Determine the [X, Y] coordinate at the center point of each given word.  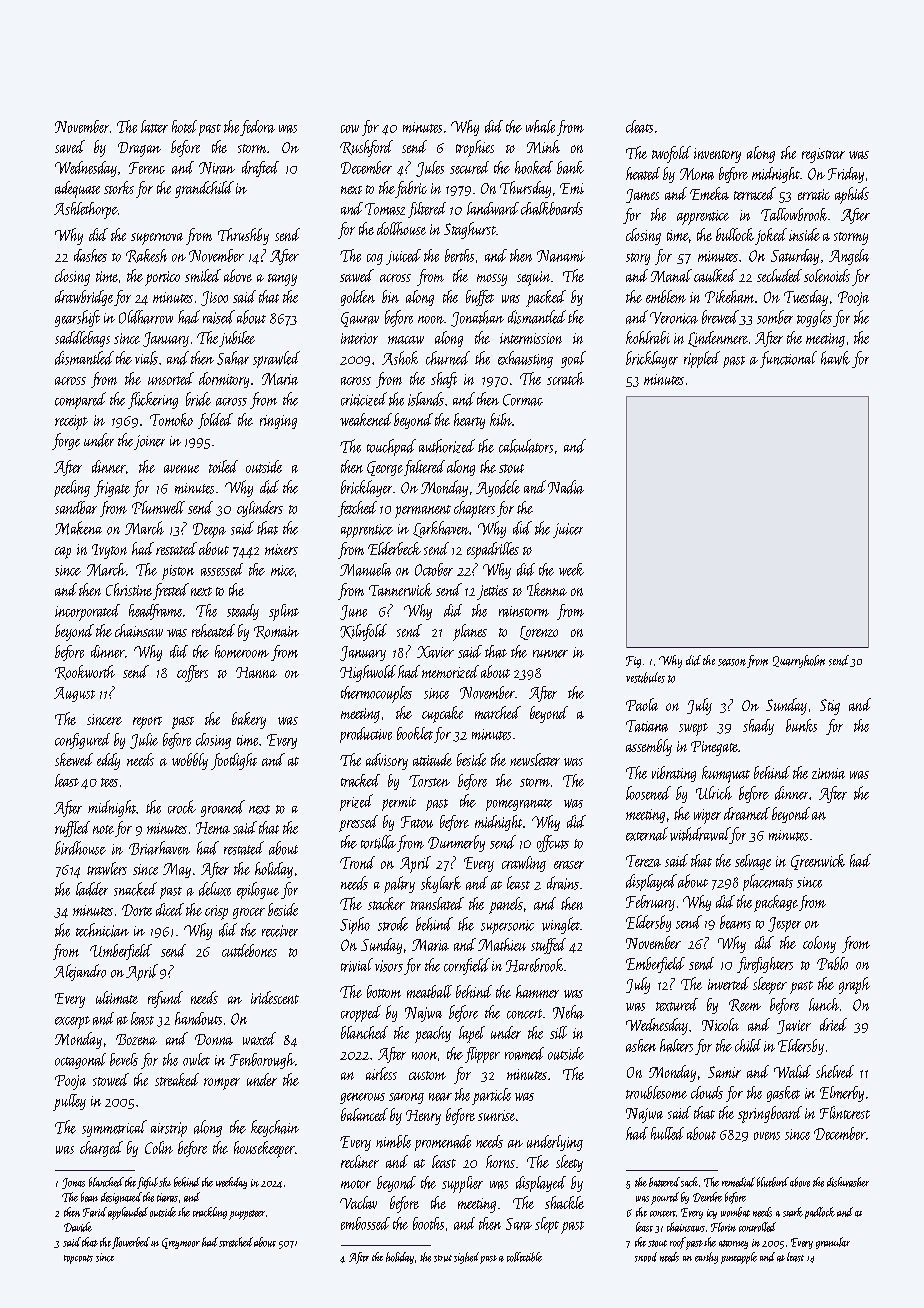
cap [63, 553]
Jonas [73, 1183]
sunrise [496, 1115]
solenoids [827, 275]
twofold [671, 154]
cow [350, 129]
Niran [217, 168]
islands [426, 399]
